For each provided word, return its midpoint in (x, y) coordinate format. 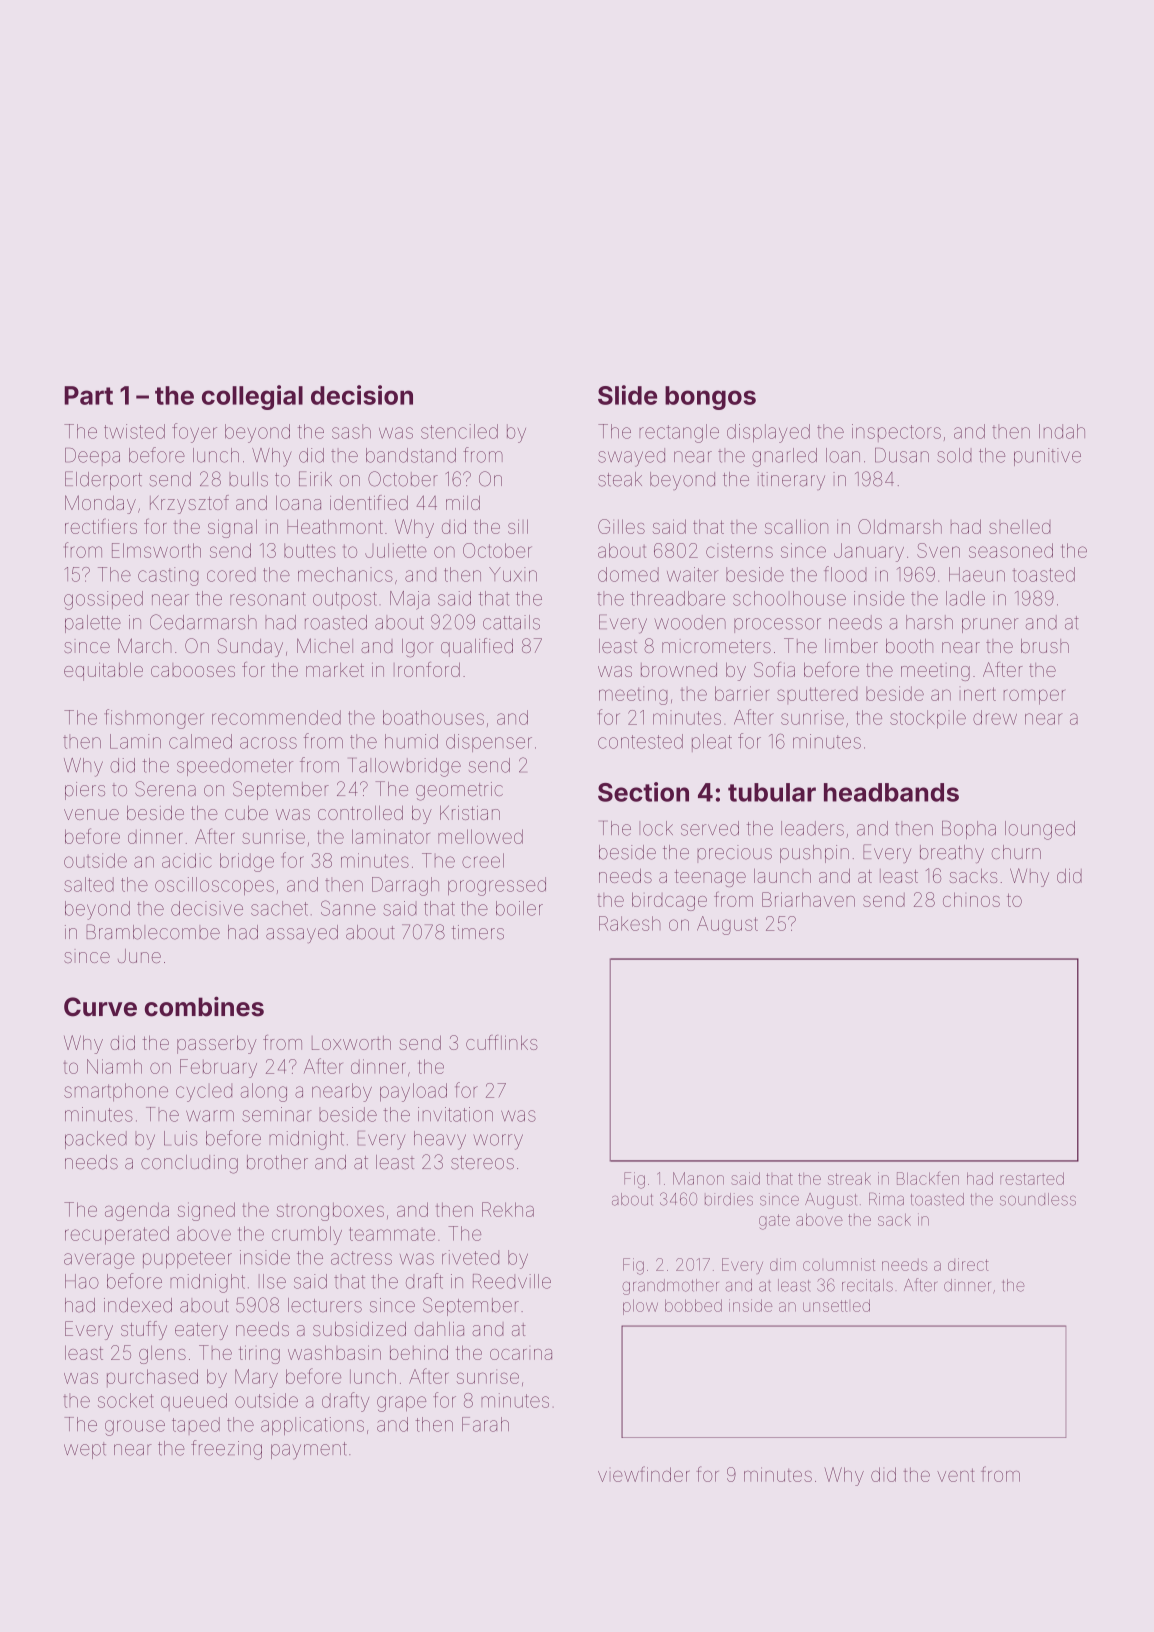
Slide (627, 395)
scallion (796, 526)
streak (849, 1178)
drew (995, 717)
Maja (410, 600)
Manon (698, 1178)
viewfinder (643, 1474)
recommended (276, 717)
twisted (134, 431)
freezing (226, 1450)
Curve (100, 1007)
